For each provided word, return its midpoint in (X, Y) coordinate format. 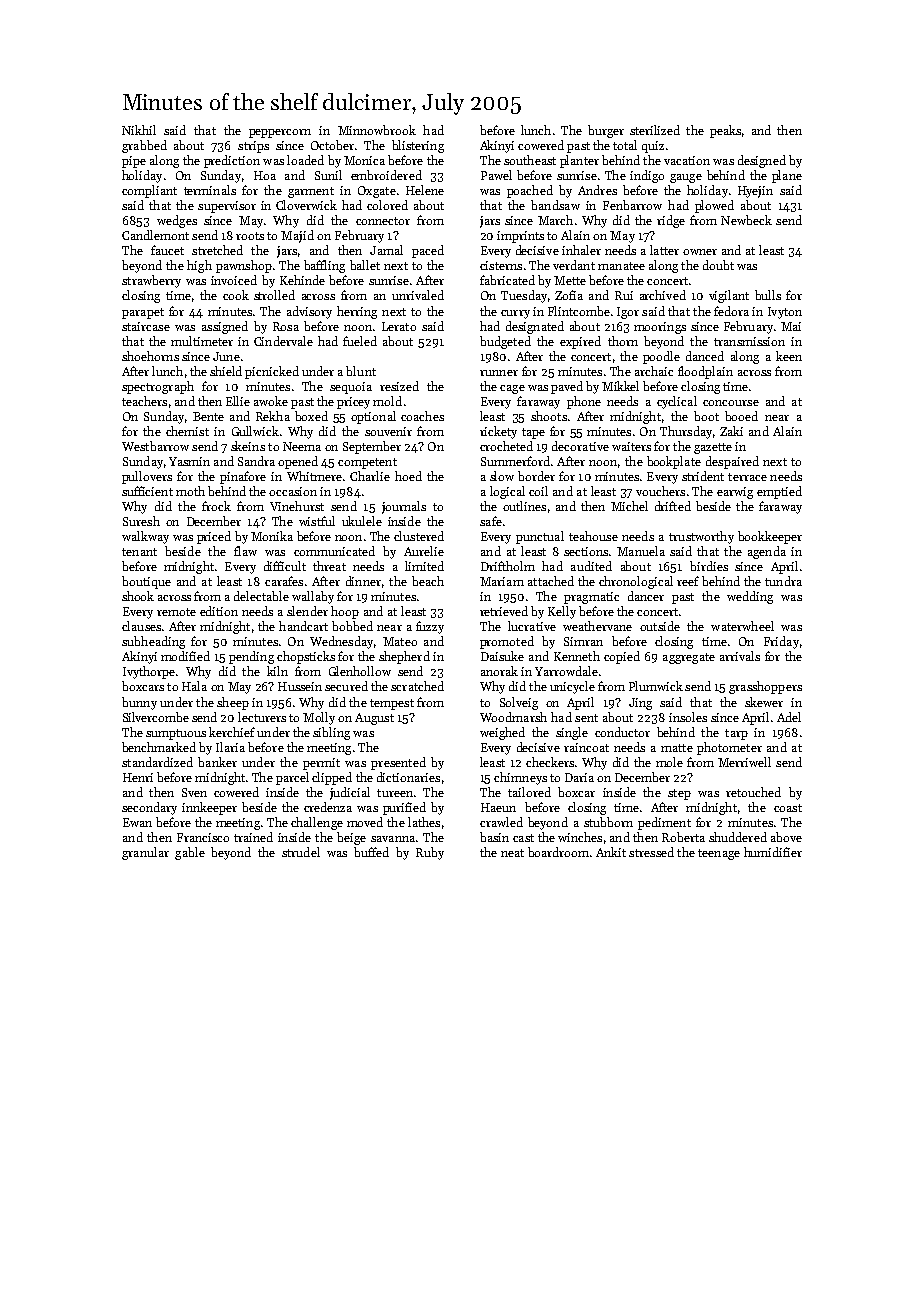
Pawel (496, 175)
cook (236, 295)
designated (535, 327)
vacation (687, 160)
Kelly (562, 612)
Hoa (265, 175)
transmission (749, 341)
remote (176, 612)
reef (688, 581)
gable (190, 853)
